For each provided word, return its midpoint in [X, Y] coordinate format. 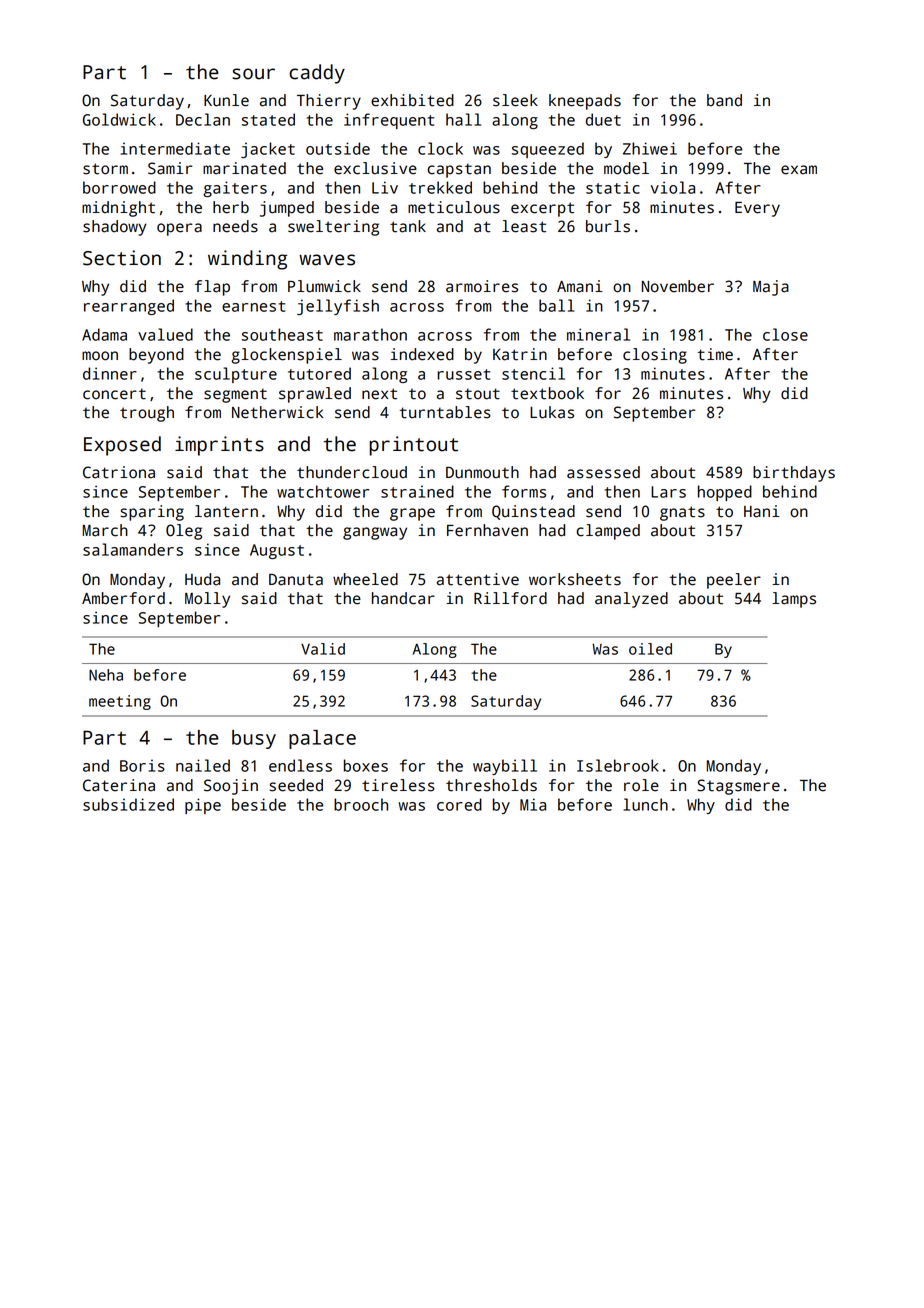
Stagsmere [738, 787]
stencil [533, 373]
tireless [398, 785]
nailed [203, 765]
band [724, 100]
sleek [515, 100]
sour [253, 74]
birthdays [794, 474]
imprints [219, 446]
